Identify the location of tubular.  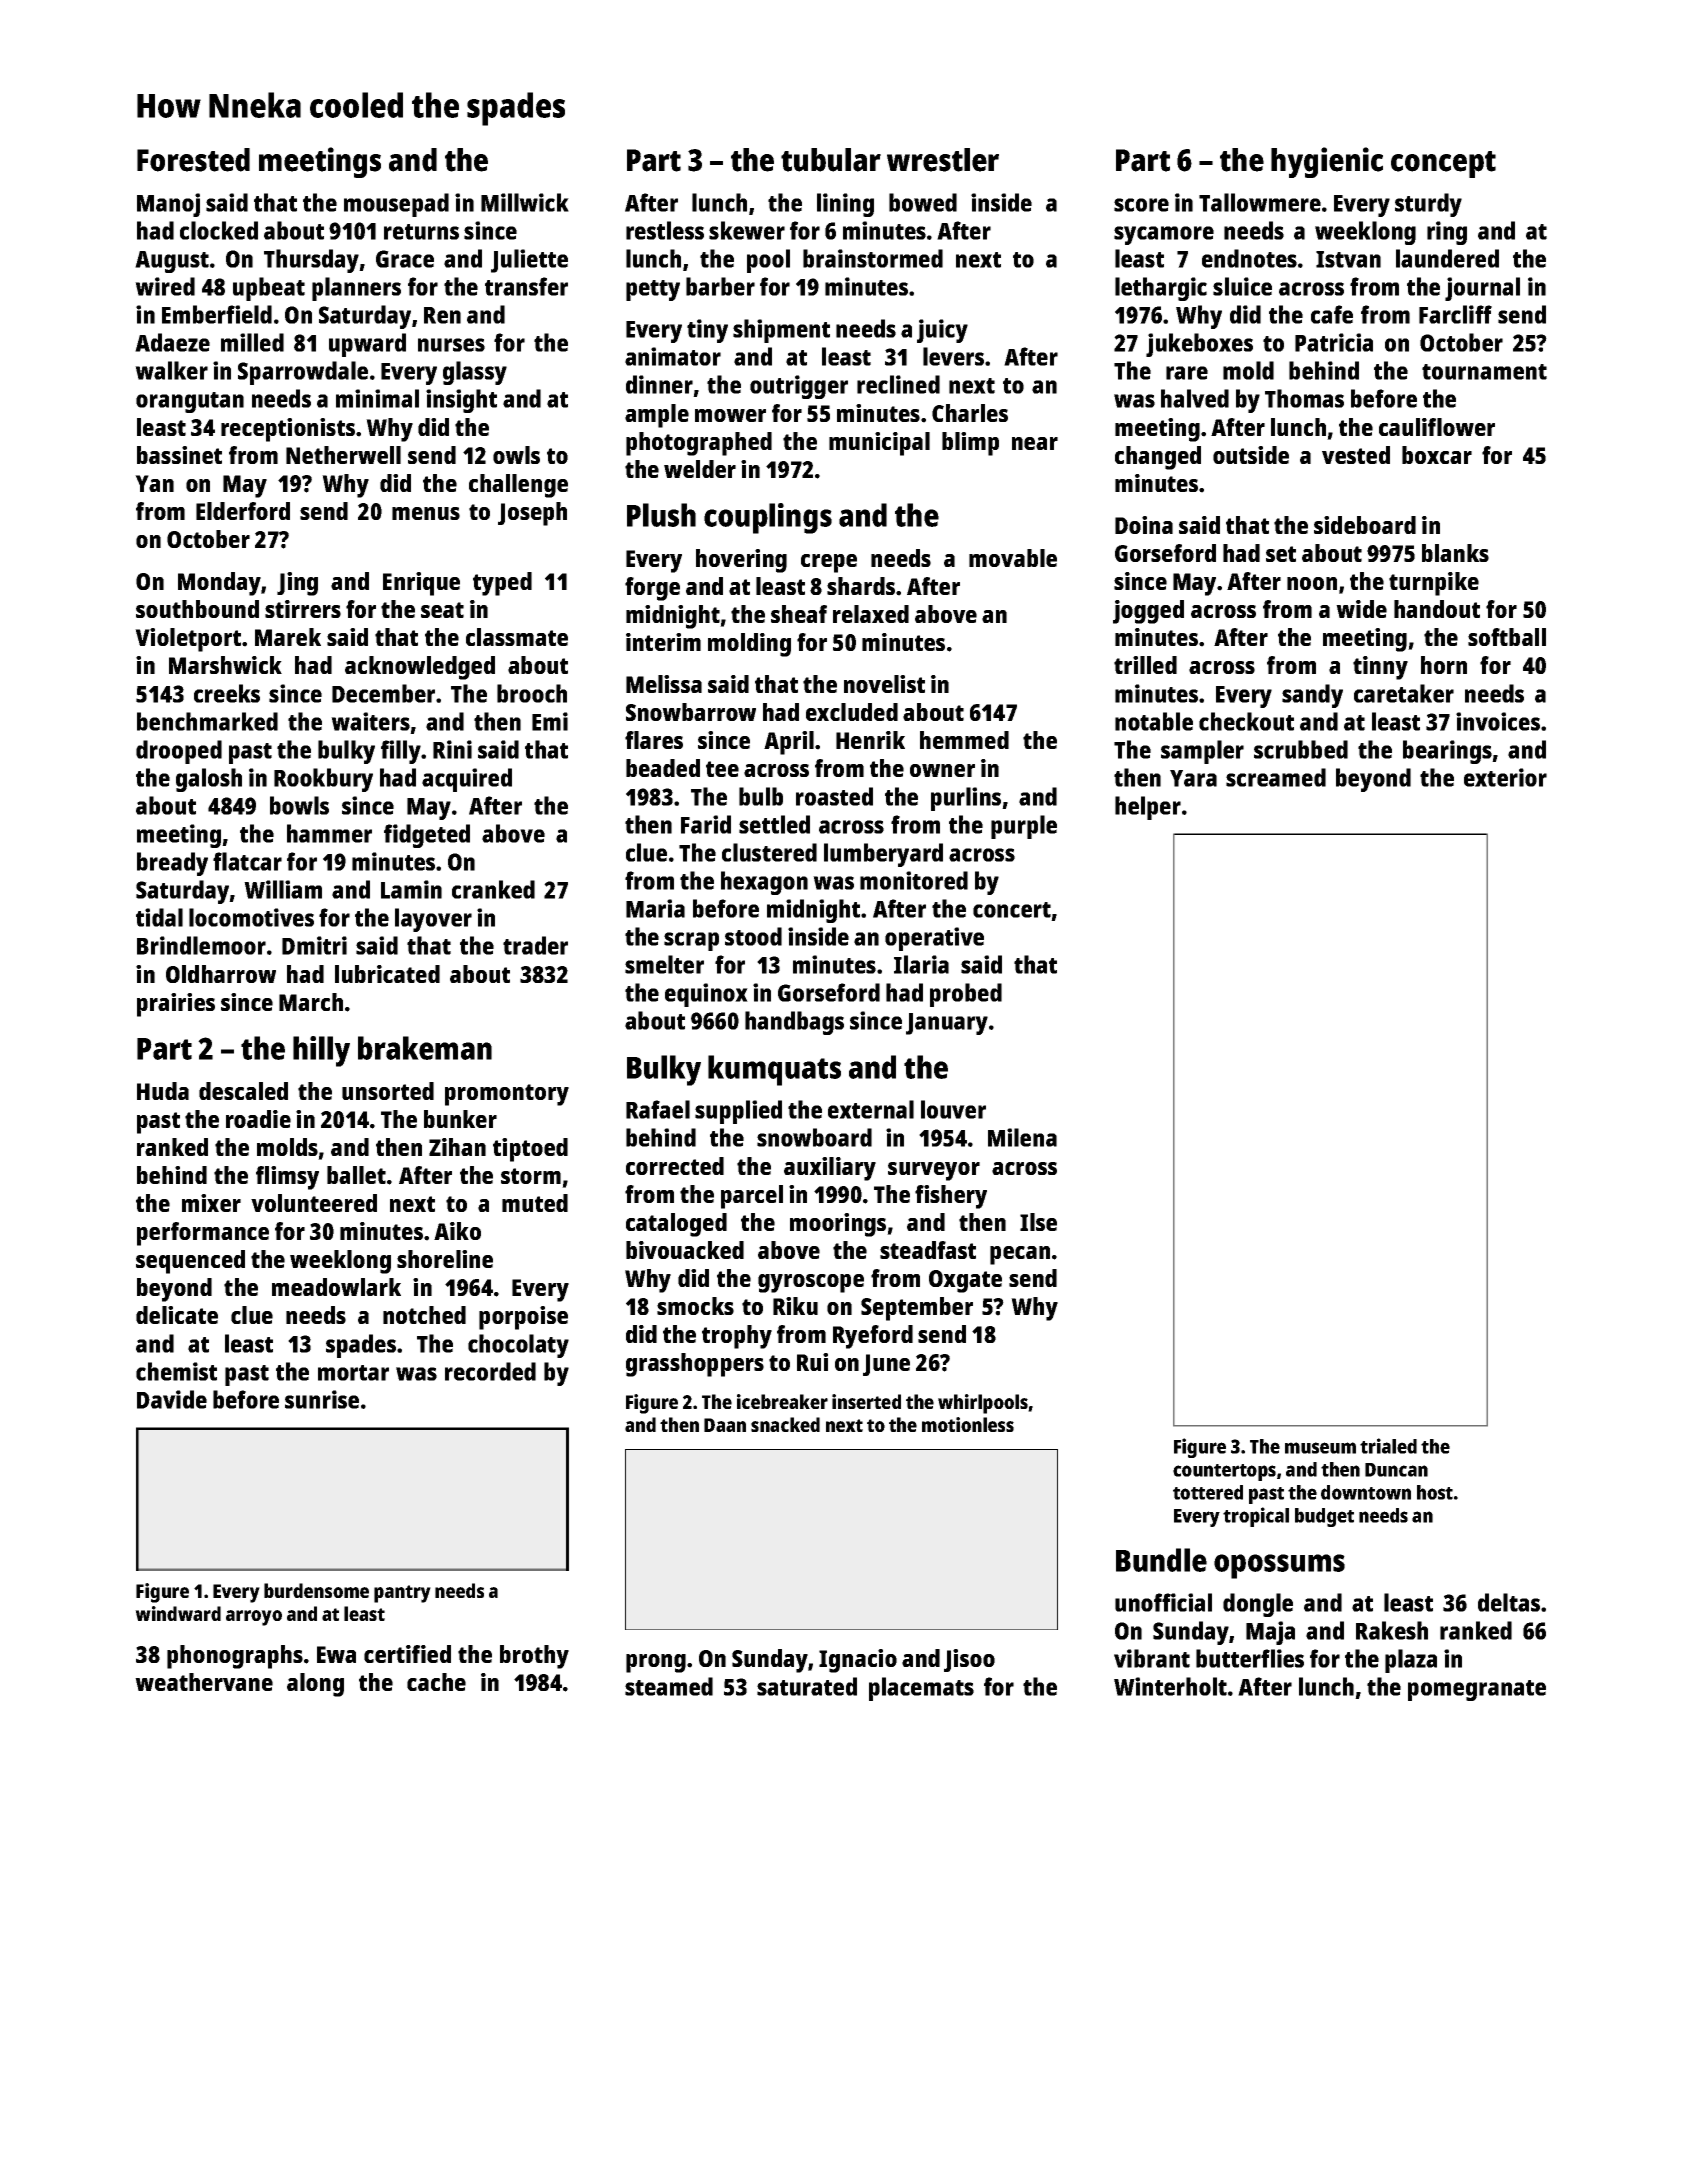
(831, 160).
